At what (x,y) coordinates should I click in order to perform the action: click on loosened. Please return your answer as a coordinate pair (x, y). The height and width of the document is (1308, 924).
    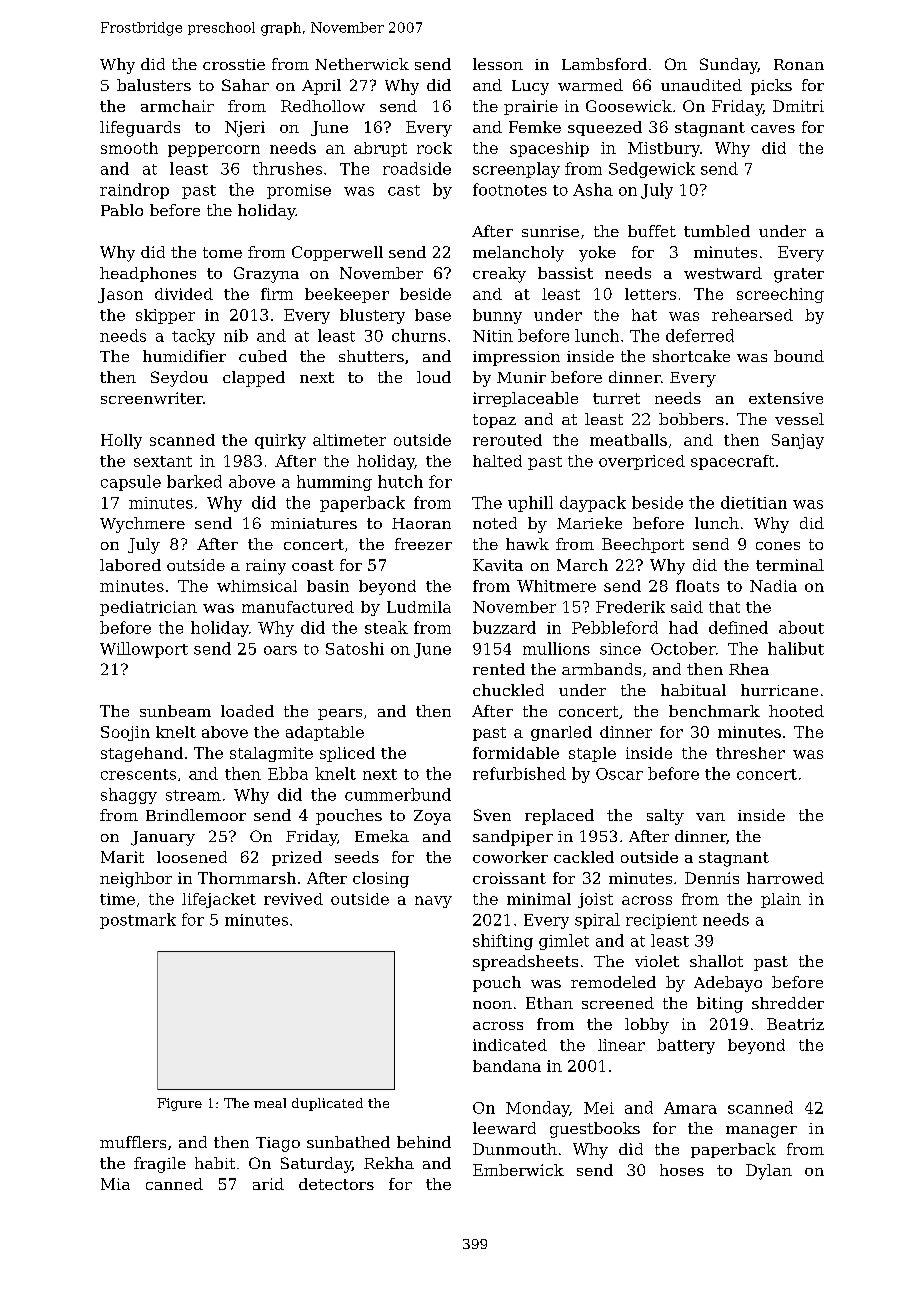
    Looking at the image, I should click on (192, 857).
